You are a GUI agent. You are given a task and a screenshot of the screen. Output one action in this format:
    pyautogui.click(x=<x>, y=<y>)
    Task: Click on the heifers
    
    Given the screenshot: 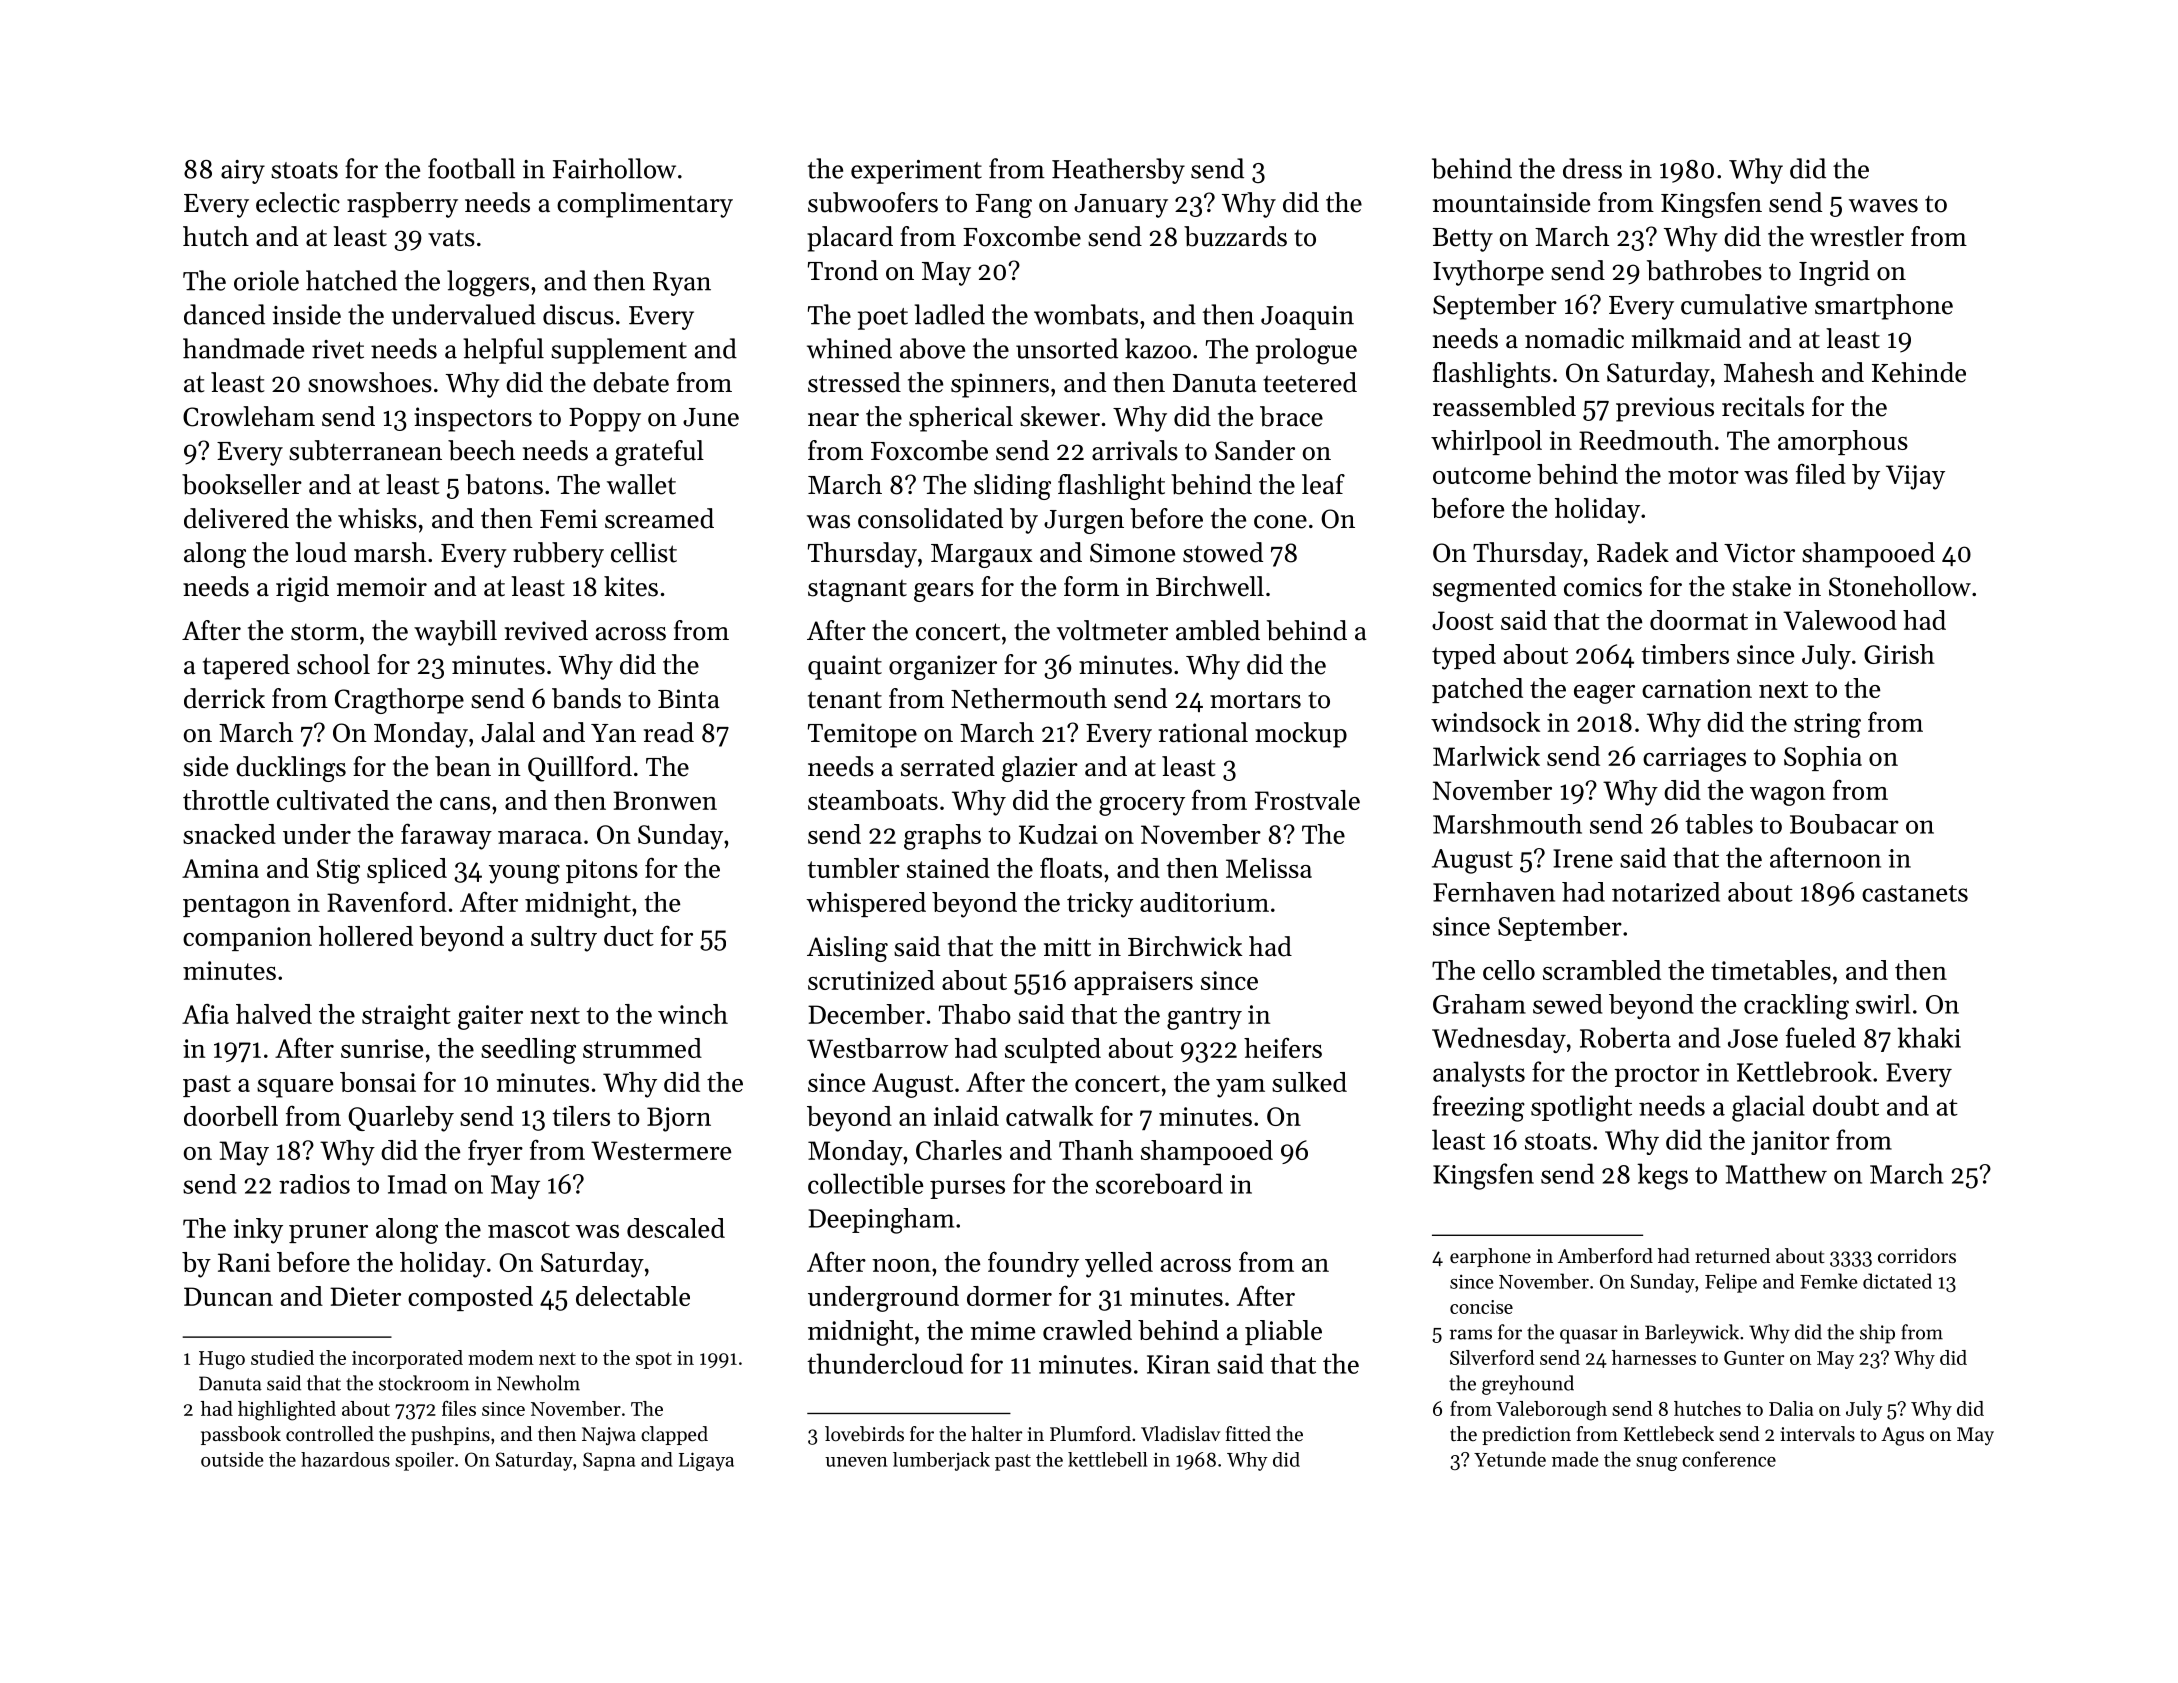 What is the action you would take?
    pyautogui.click(x=1283, y=1047)
